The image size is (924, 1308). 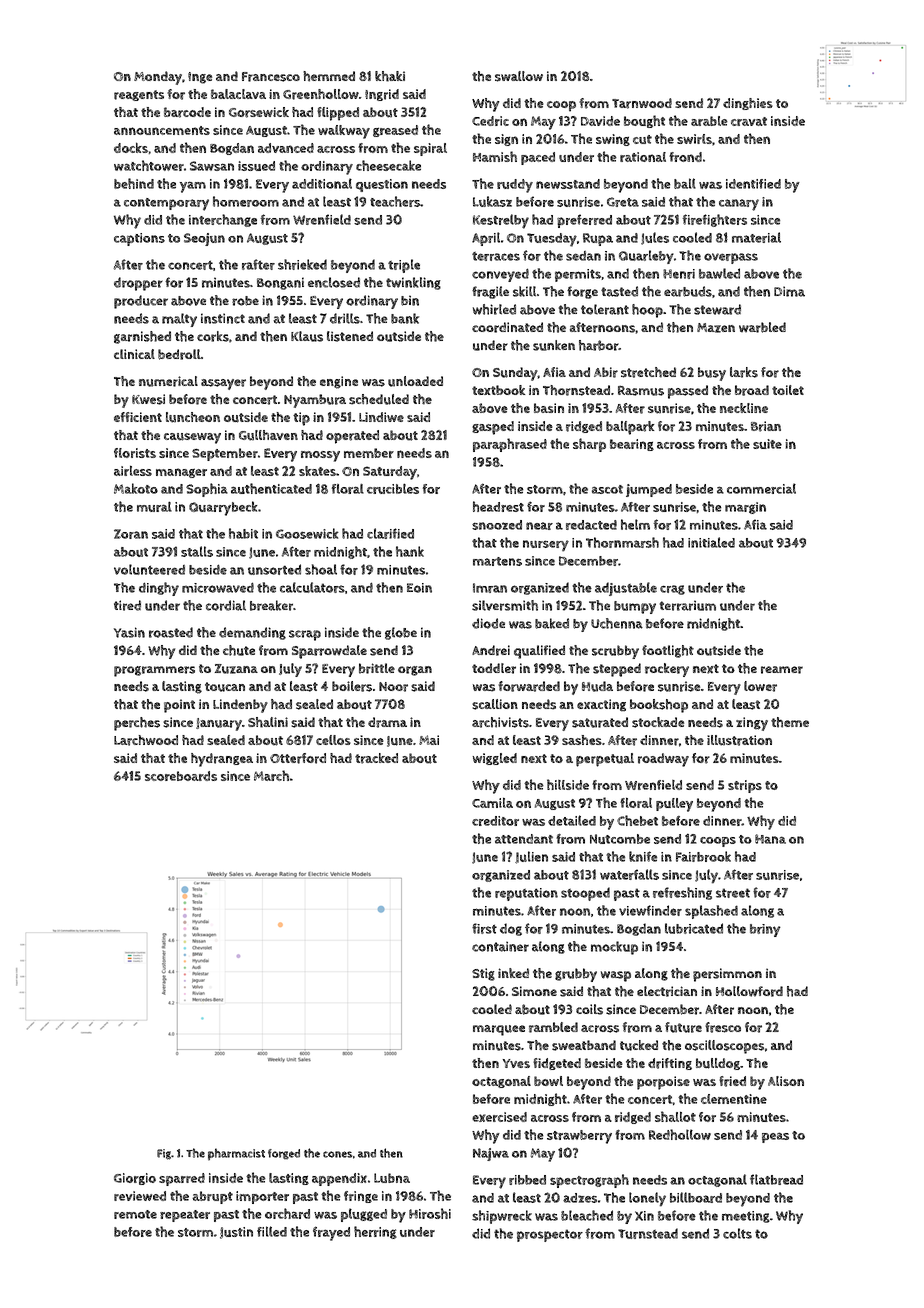 What do you see at coordinates (723, 1027) in the page?
I see `fresco` at bounding box center [723, 1027].
